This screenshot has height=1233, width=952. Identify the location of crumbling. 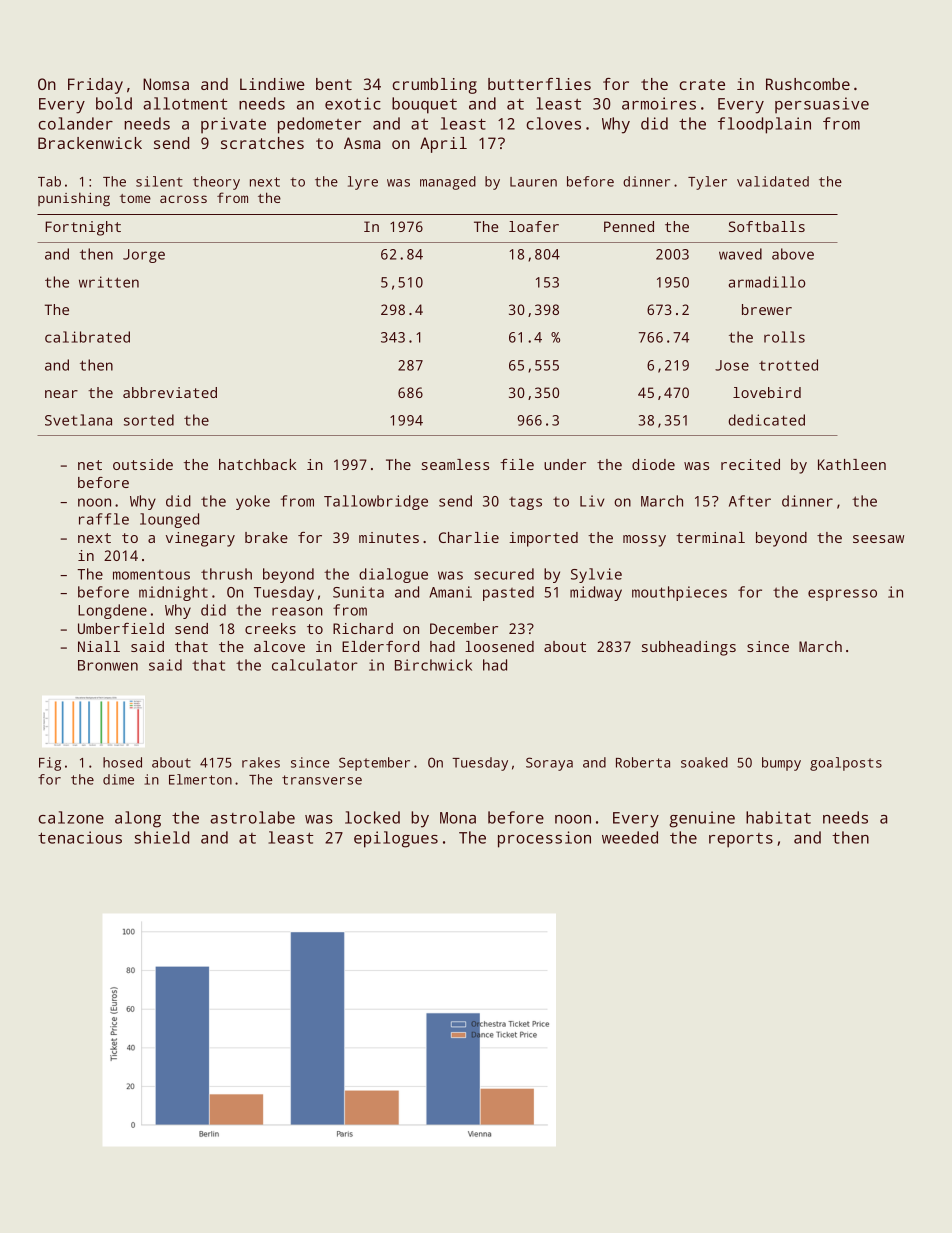
(434, 86).
